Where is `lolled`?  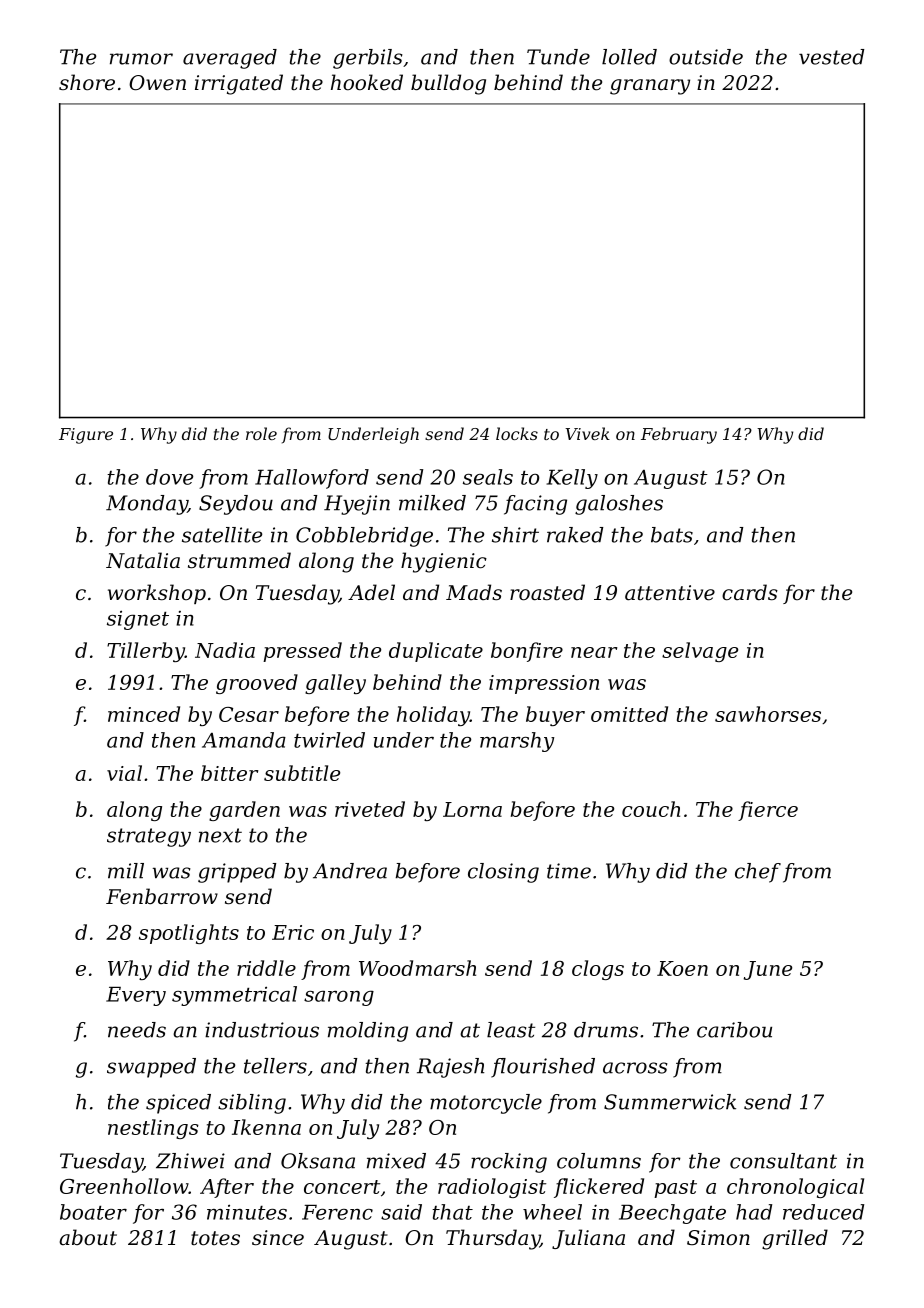 lolled is located at coordinates (629, 57).
